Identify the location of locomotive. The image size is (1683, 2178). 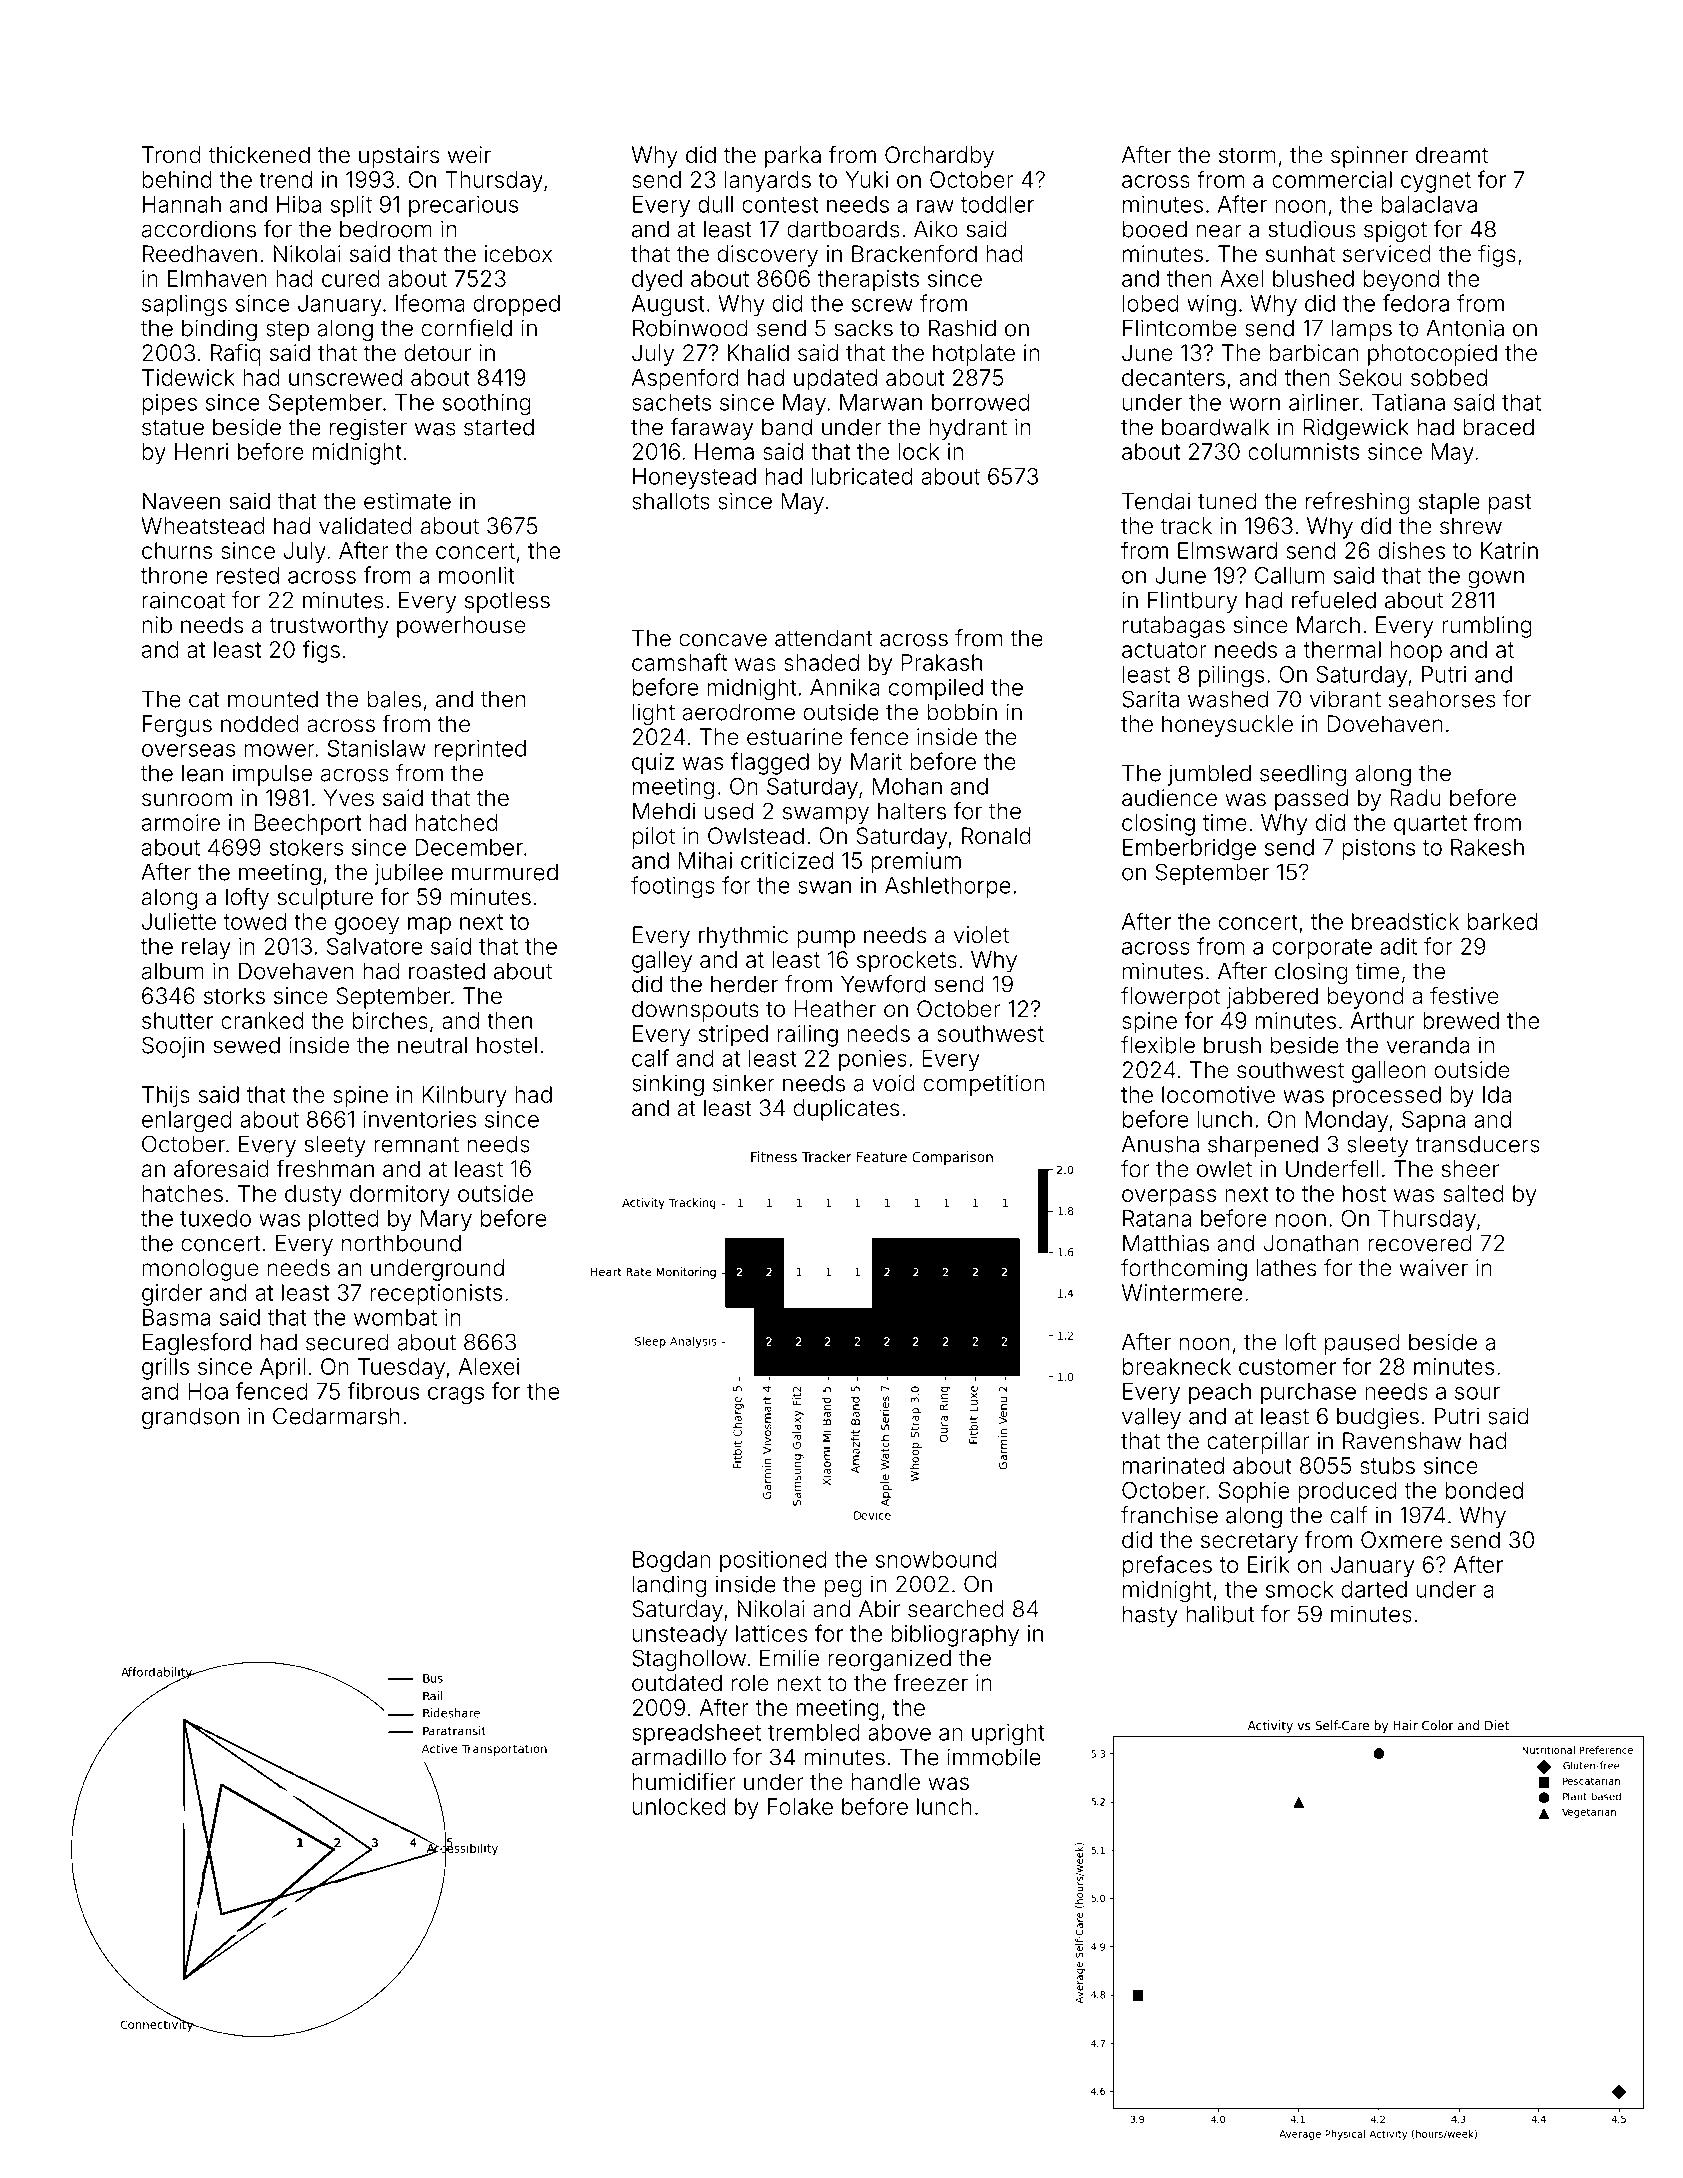
(1218, 1094).
